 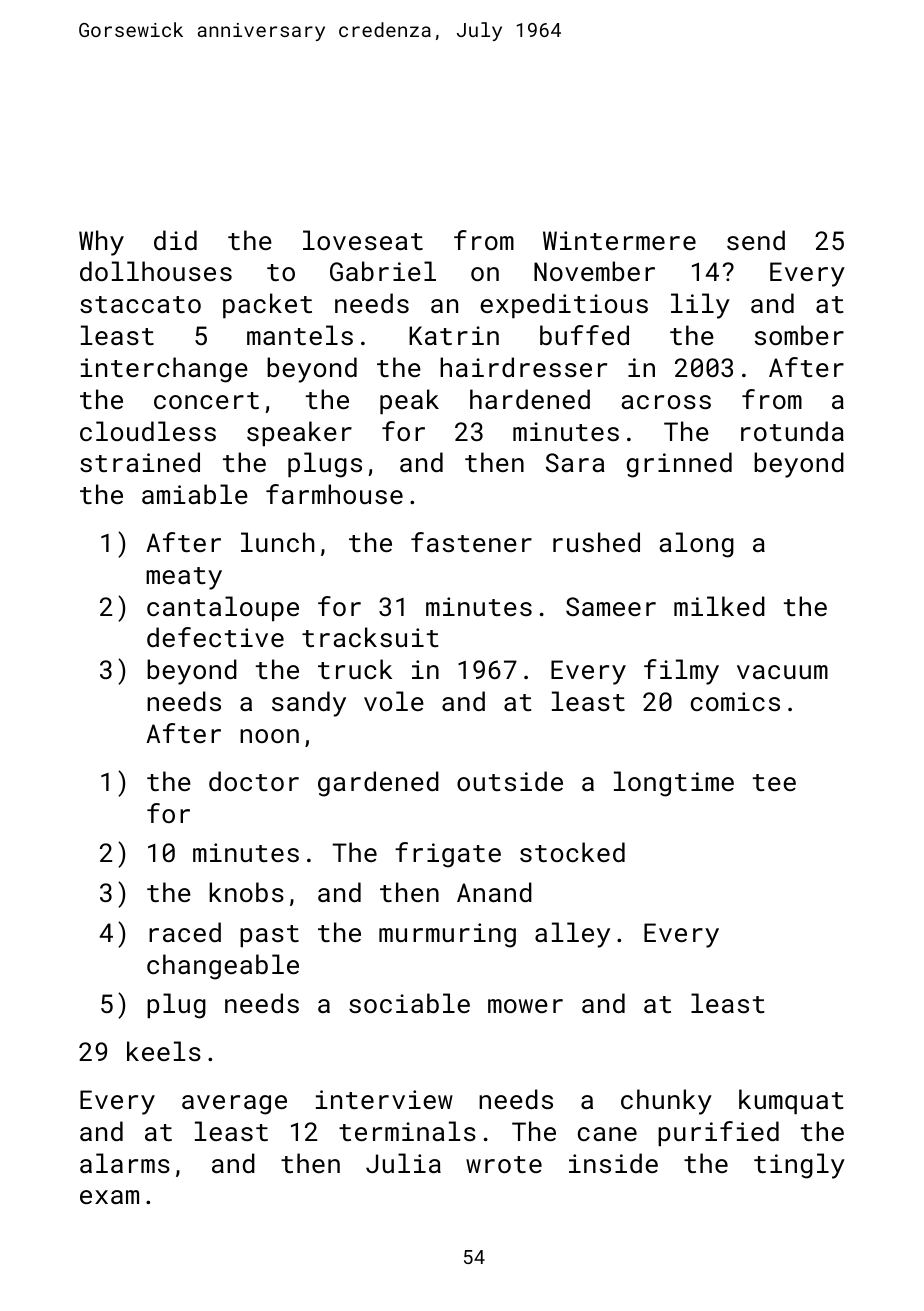 I want to click on did, so click(x=175, y=240).
